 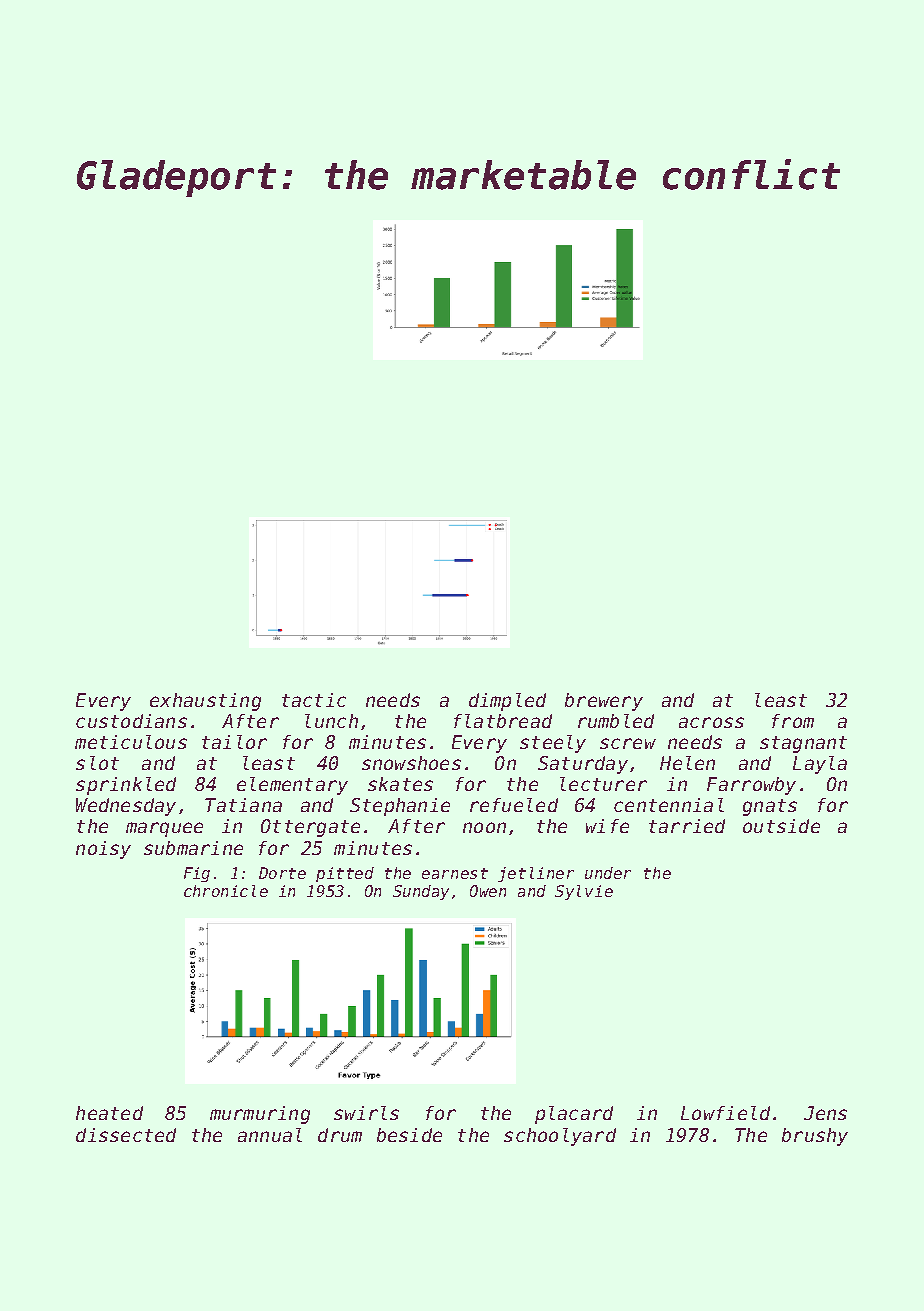 I want to click on brushy, so click(x=815, y=1137).
